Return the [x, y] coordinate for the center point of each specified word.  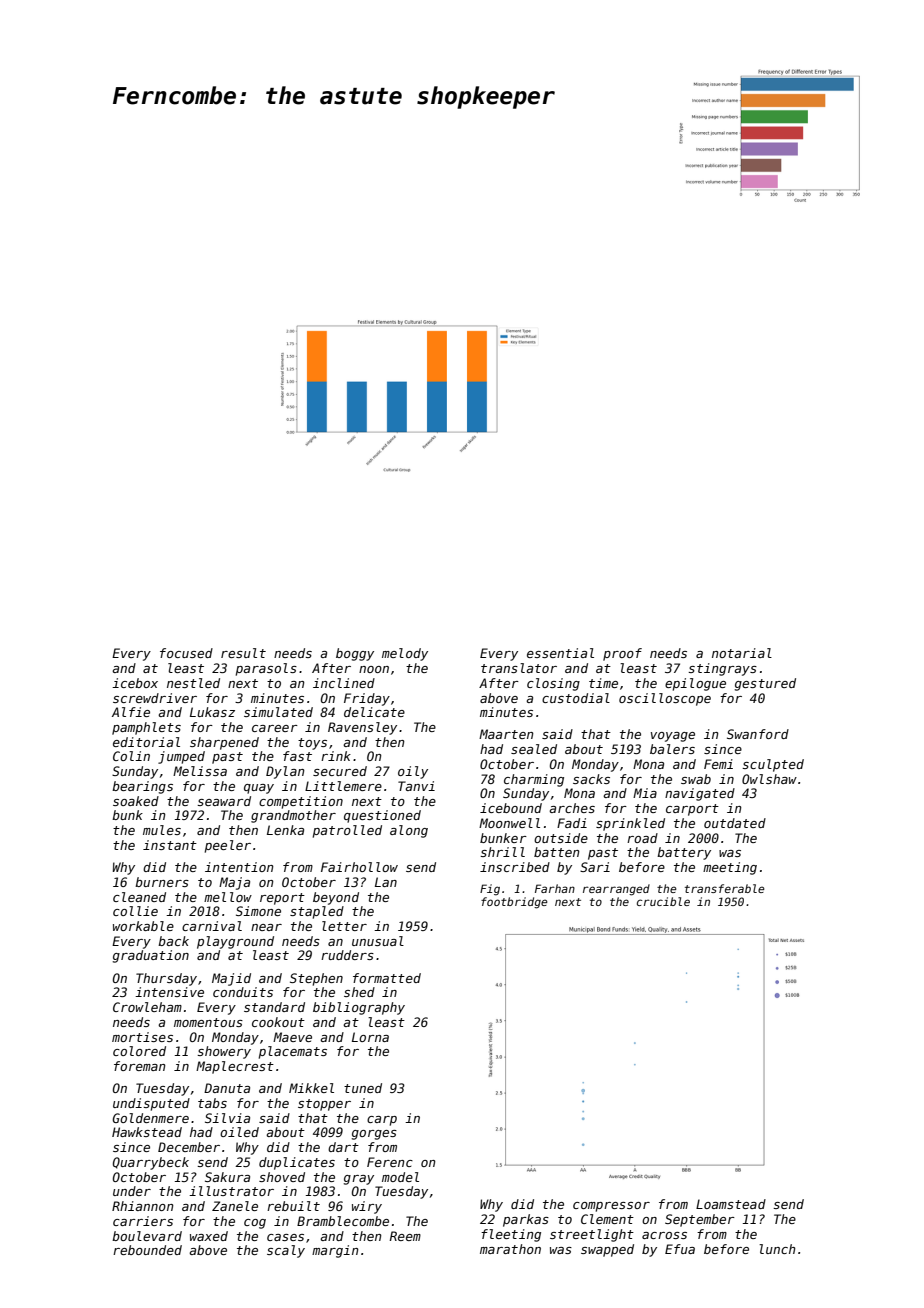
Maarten [506, 734]
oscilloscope [665, 699]
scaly [286, 1251]
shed [359, 992]
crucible [663, 901]
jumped [181, 757]
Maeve [292, 1037]
